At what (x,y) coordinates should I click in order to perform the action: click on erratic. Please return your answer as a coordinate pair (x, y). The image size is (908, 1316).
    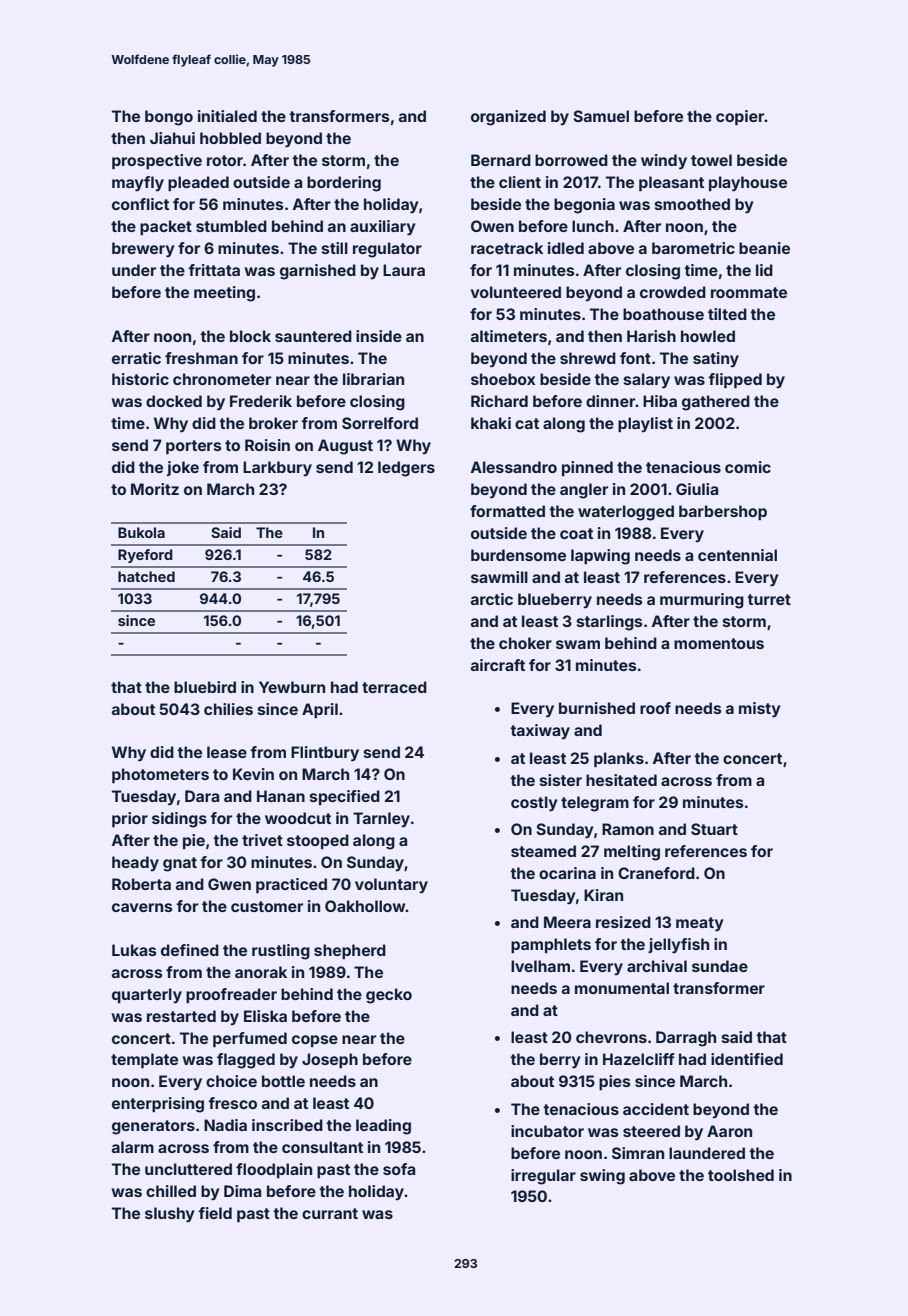
    Looking at the image, I should click on (136, 358).
